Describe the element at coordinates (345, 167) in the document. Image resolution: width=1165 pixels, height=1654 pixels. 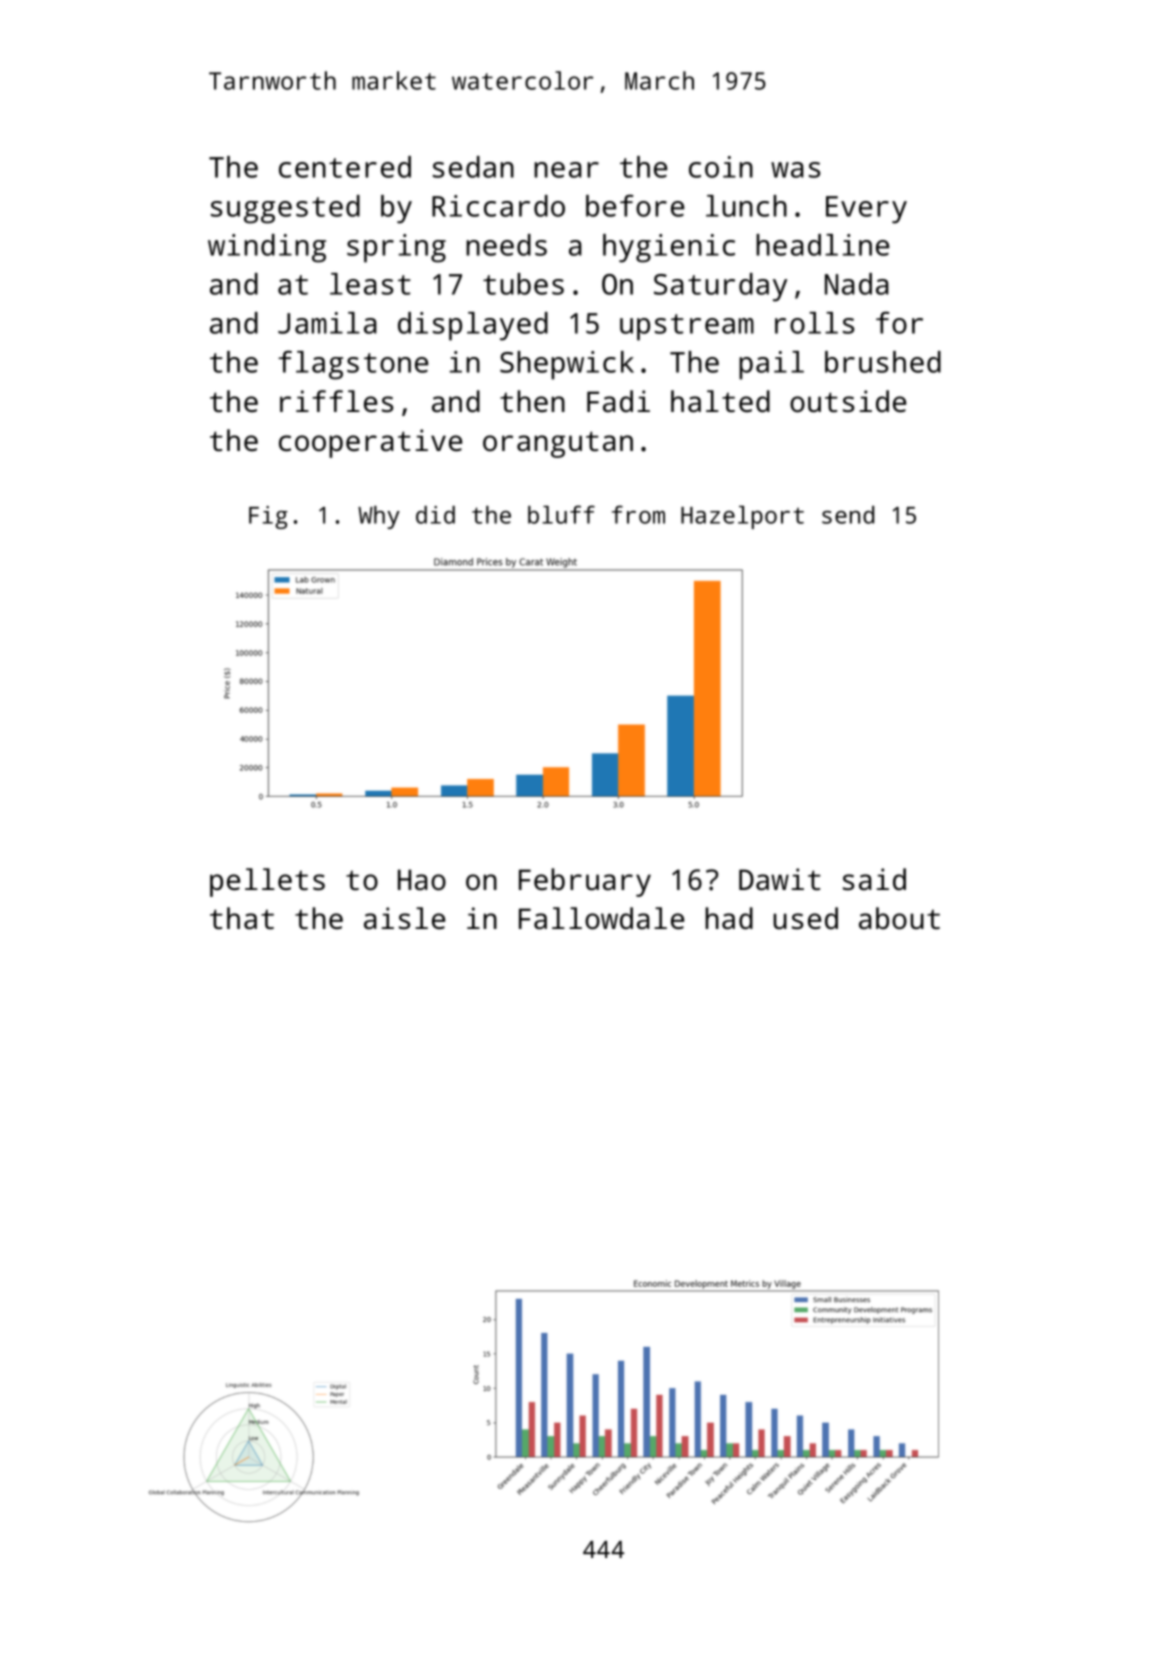
I see `centered` at that location.
